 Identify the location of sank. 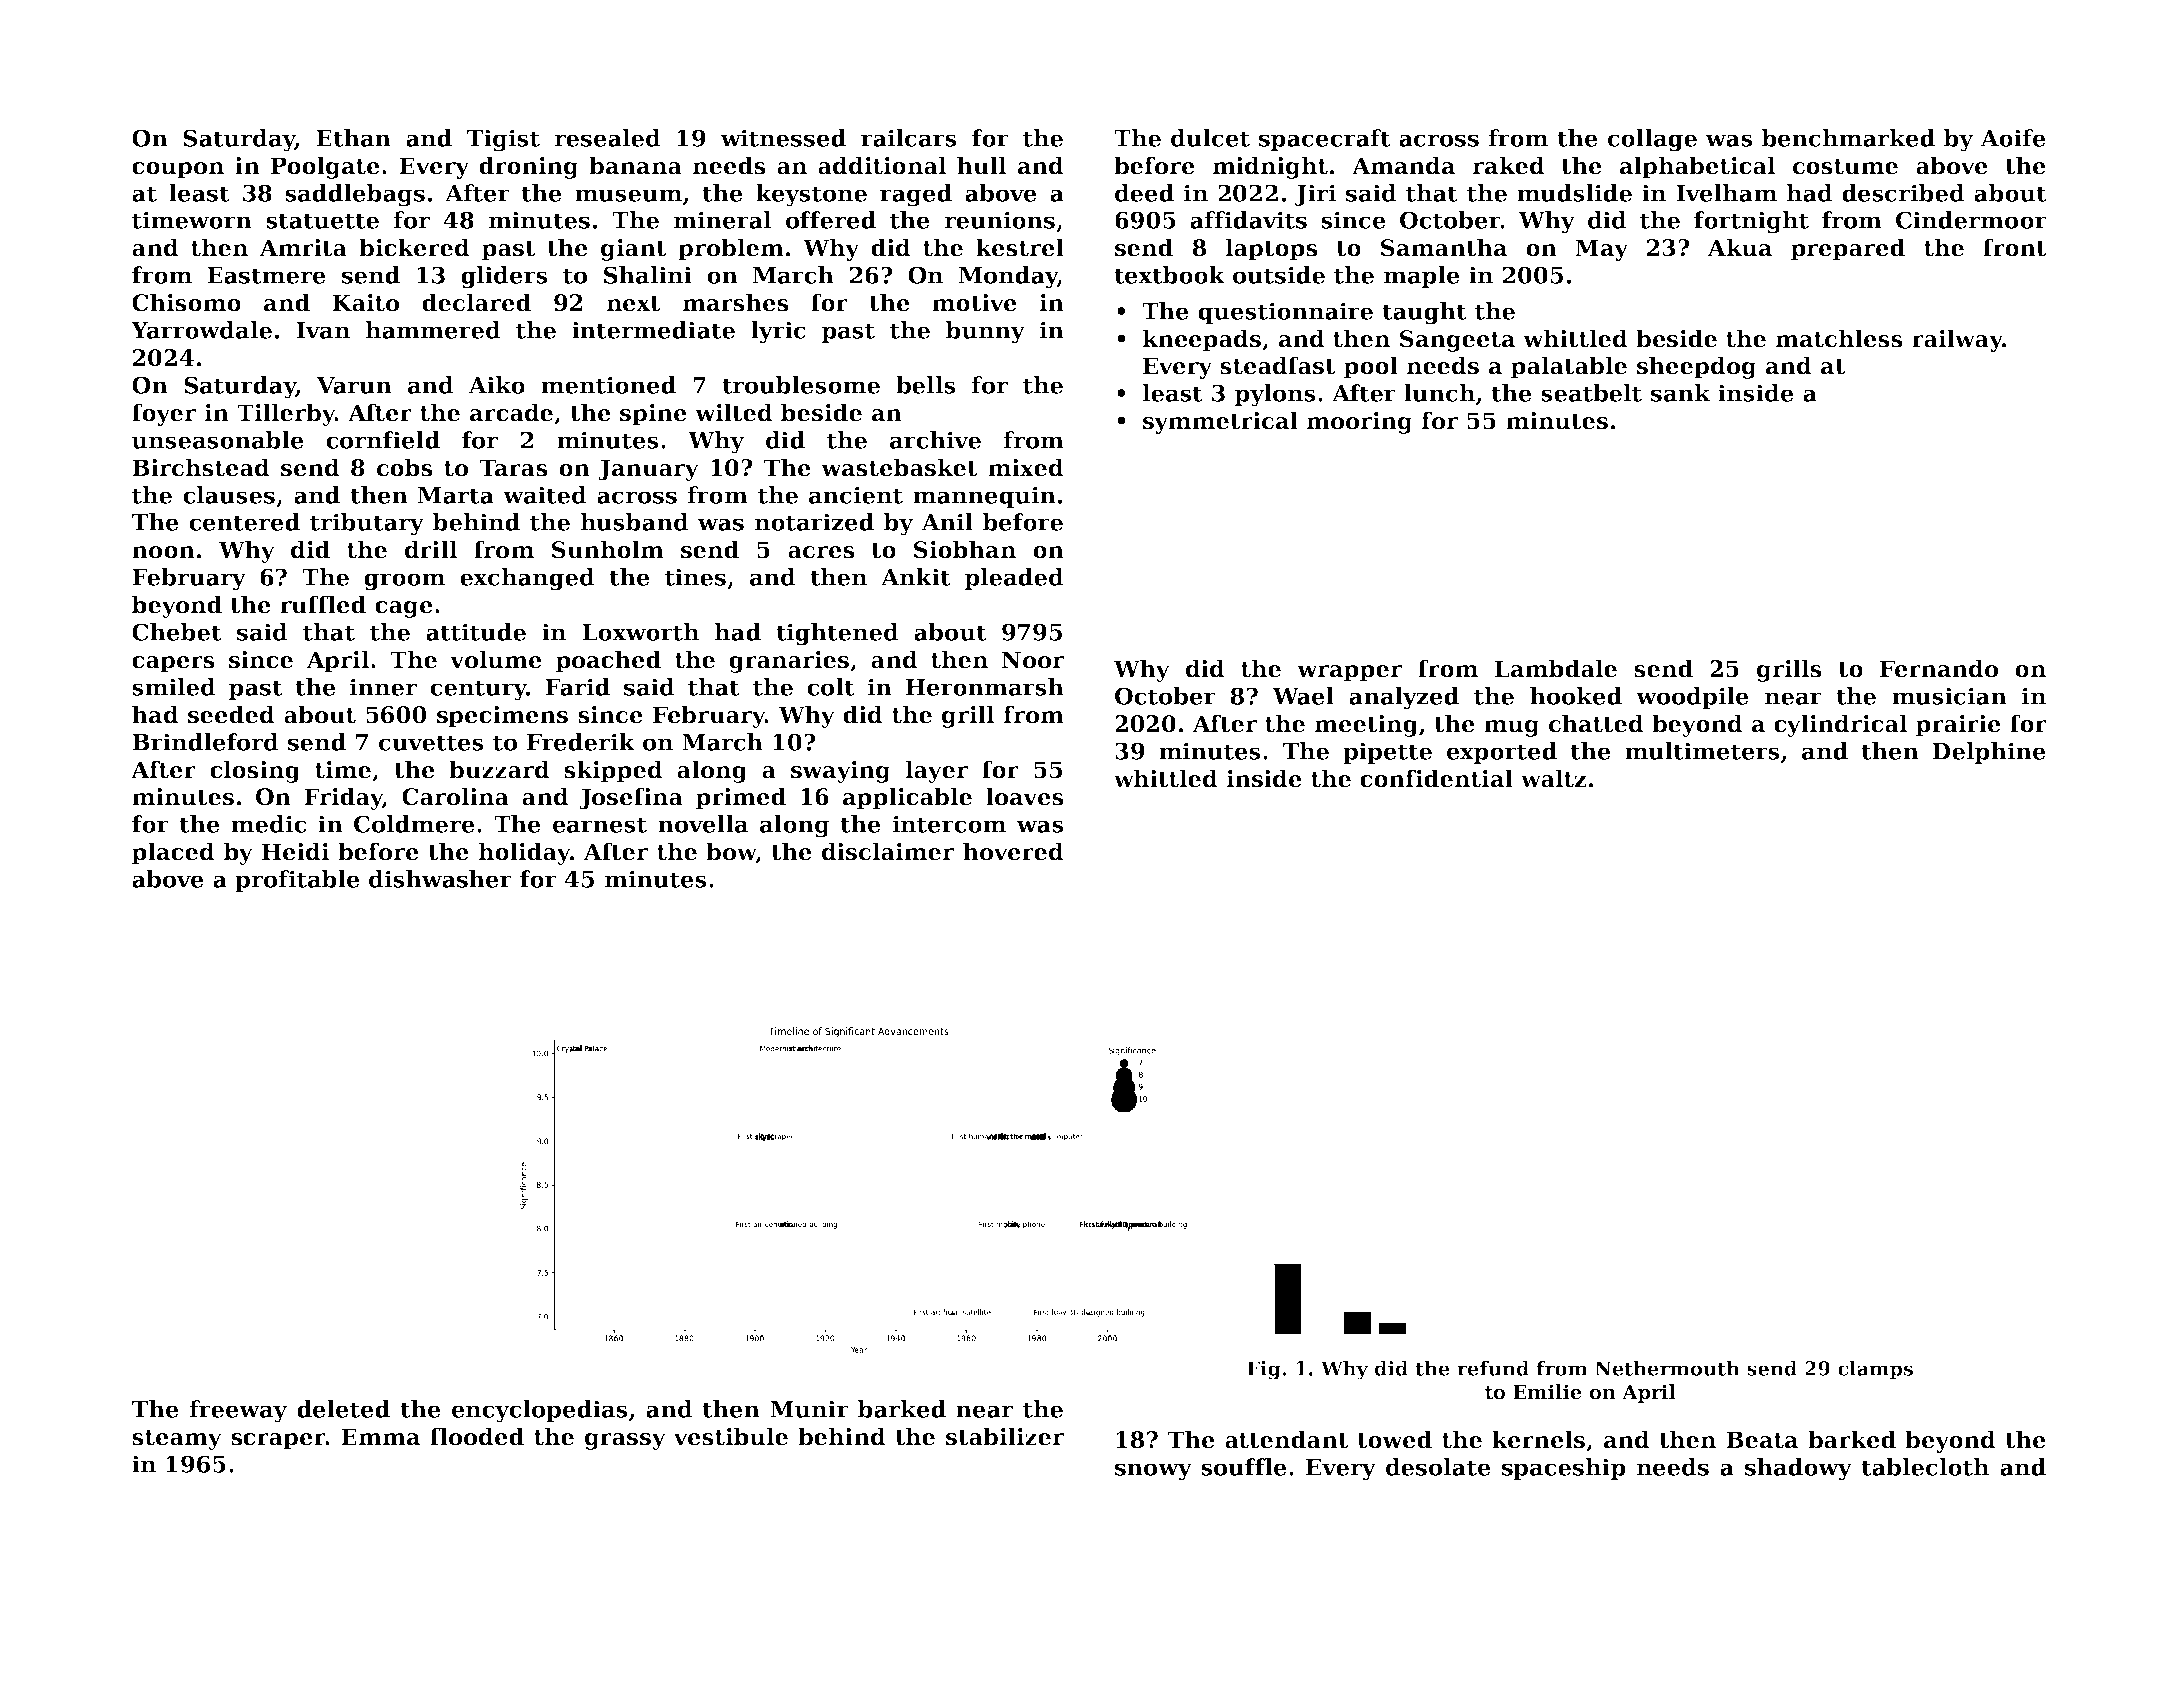
(1680, 393).
